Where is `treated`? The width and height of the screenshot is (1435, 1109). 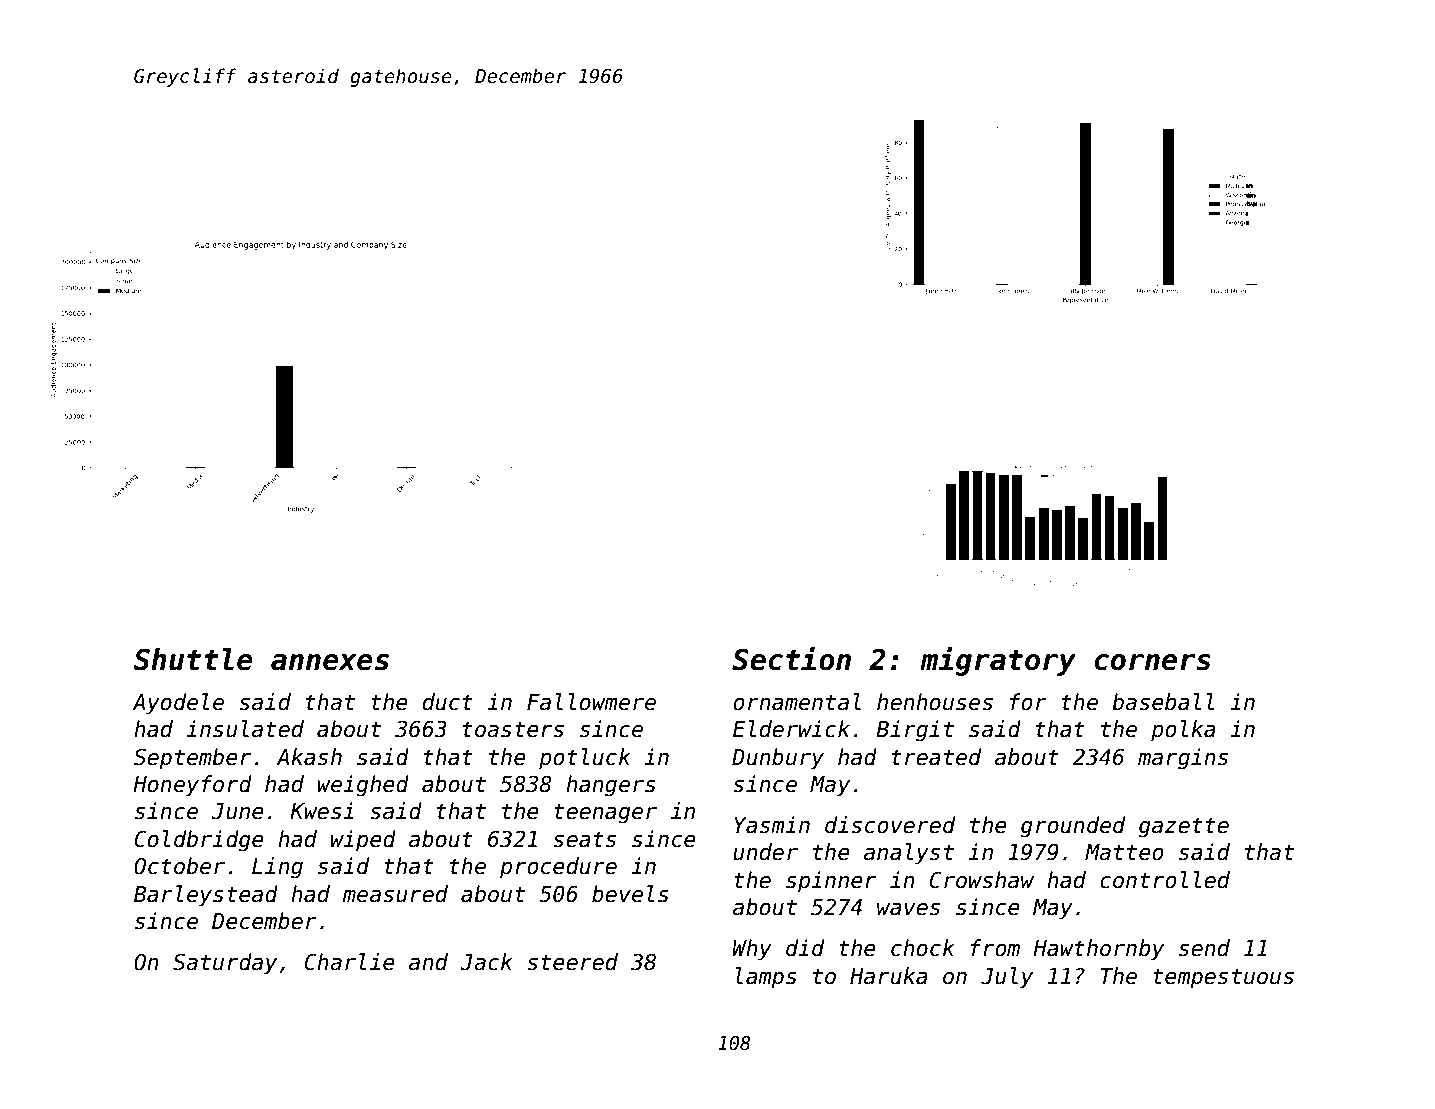 treated is located at coordinates (936, 757).
